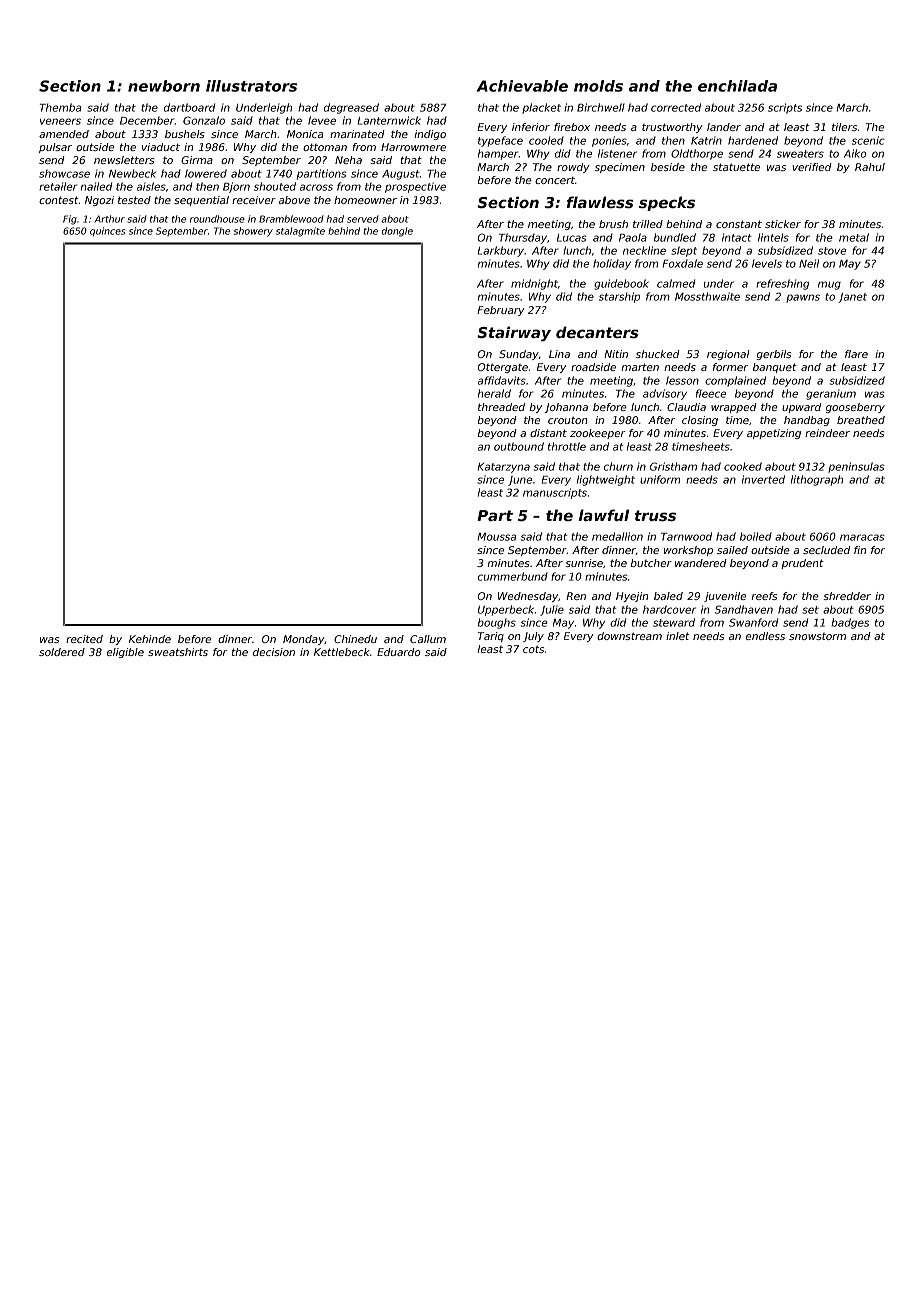  Describe the element at coordinates (251, 86) in the document. I see `illustrators` at that location.
